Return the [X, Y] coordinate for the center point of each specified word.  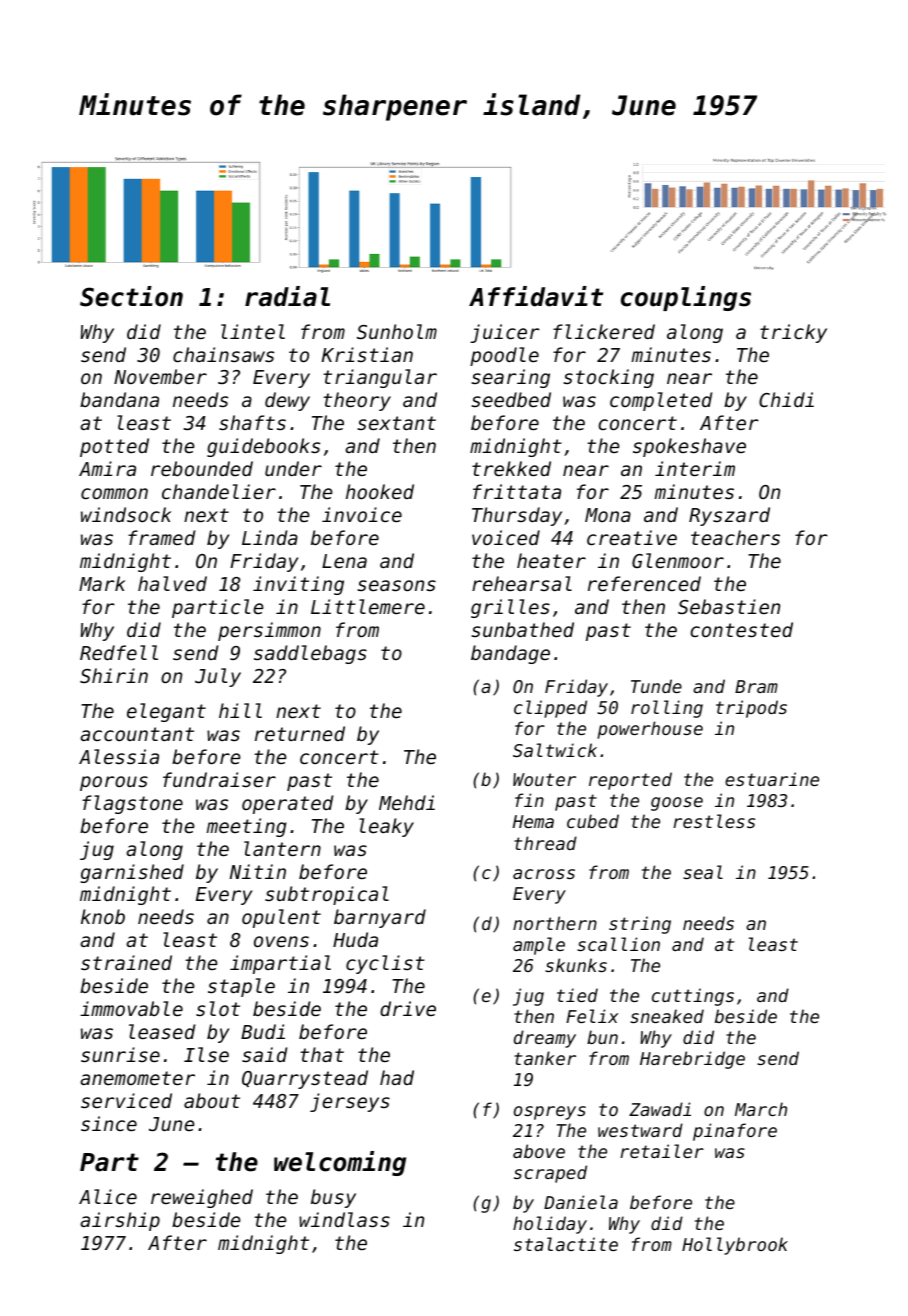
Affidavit [536, 296]
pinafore [735, 1132]
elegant [166, 712]
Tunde [656, 686]
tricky [793, 333]
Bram [756, 686]
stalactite [566, 1244]
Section [131, 296]
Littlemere [368, 606]
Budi [263, 1031]
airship [120, 1221]
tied [577, 995]
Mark [102, 583]
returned [300, 733]
